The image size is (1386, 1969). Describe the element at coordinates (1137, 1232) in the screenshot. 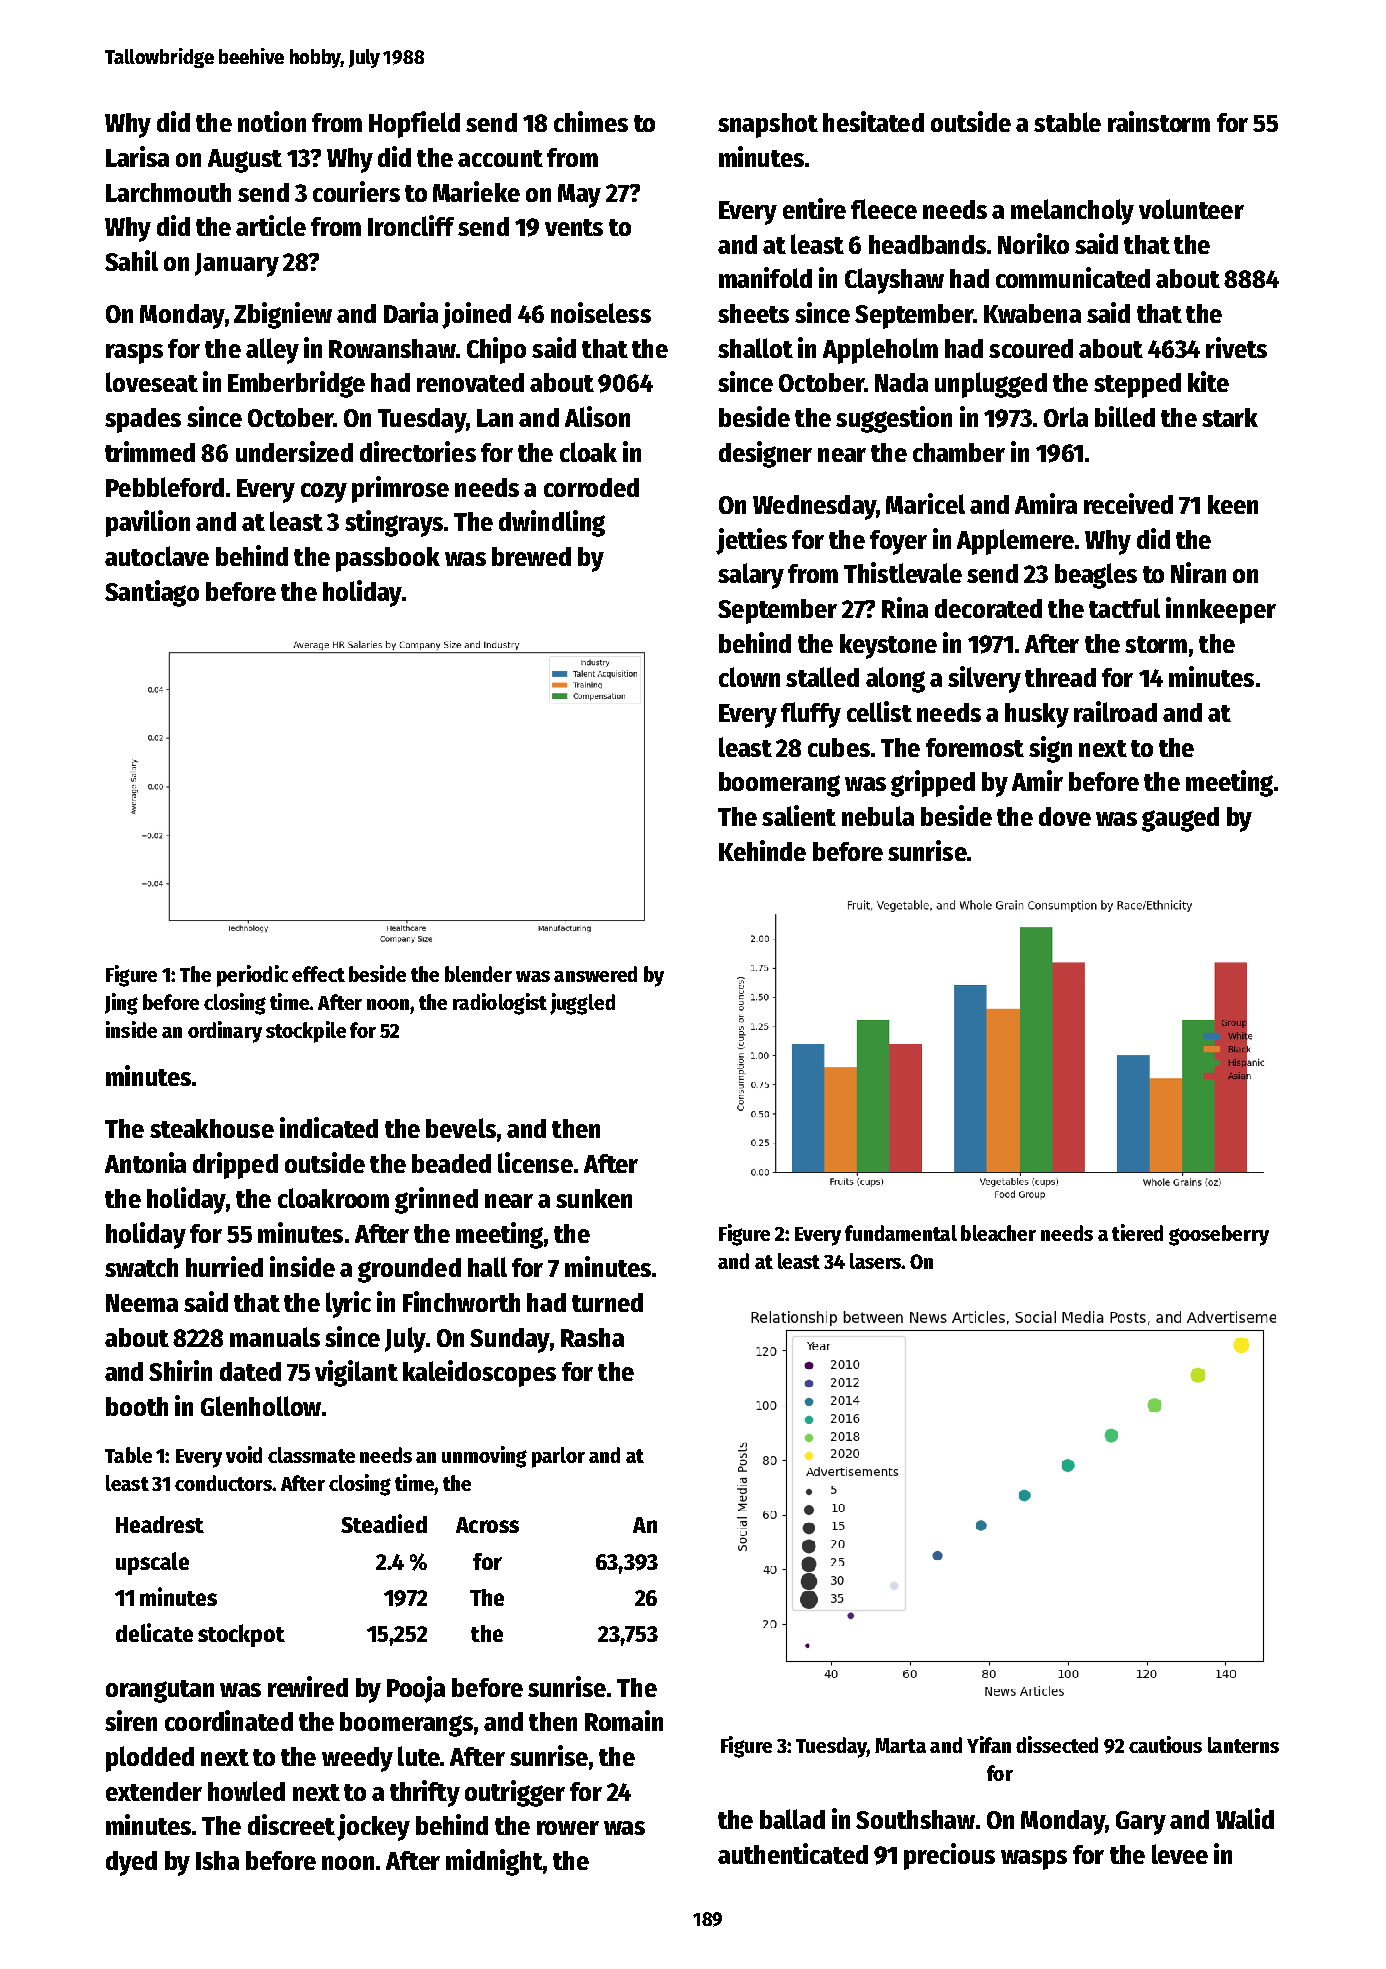

I see `tiered` at that location.
